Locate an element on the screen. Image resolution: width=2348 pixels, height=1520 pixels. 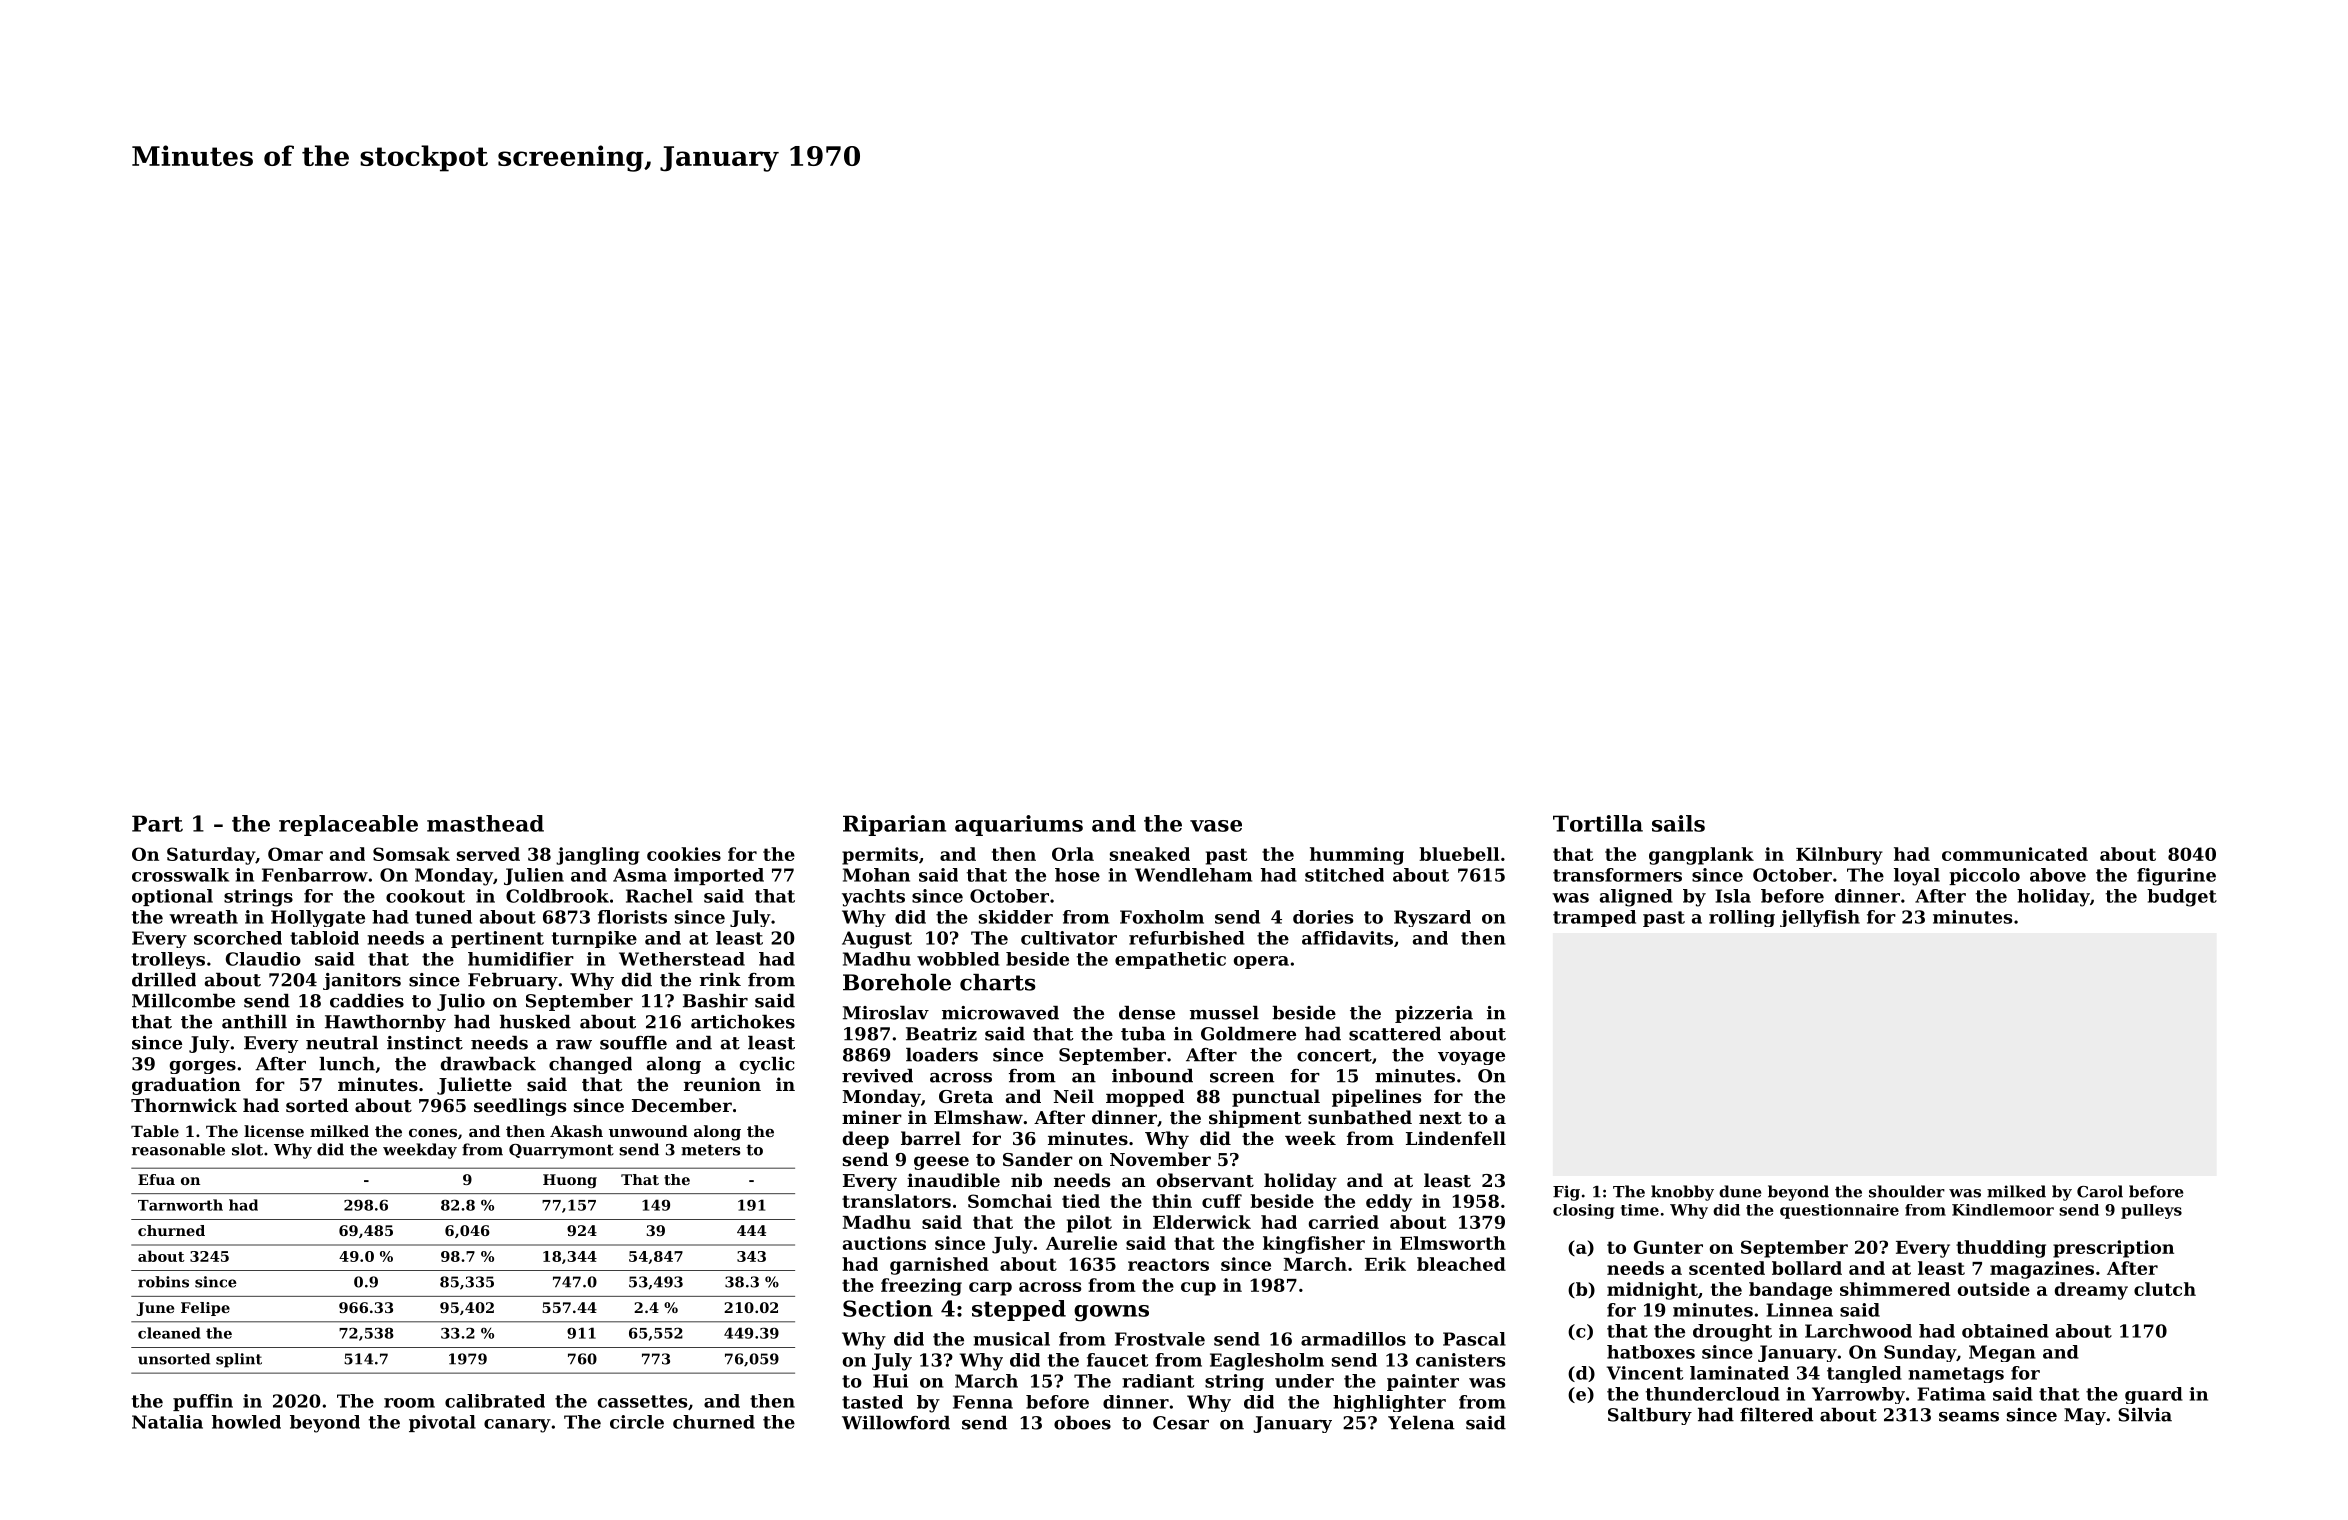
shipment is located at coordinates (1255, 1119).
